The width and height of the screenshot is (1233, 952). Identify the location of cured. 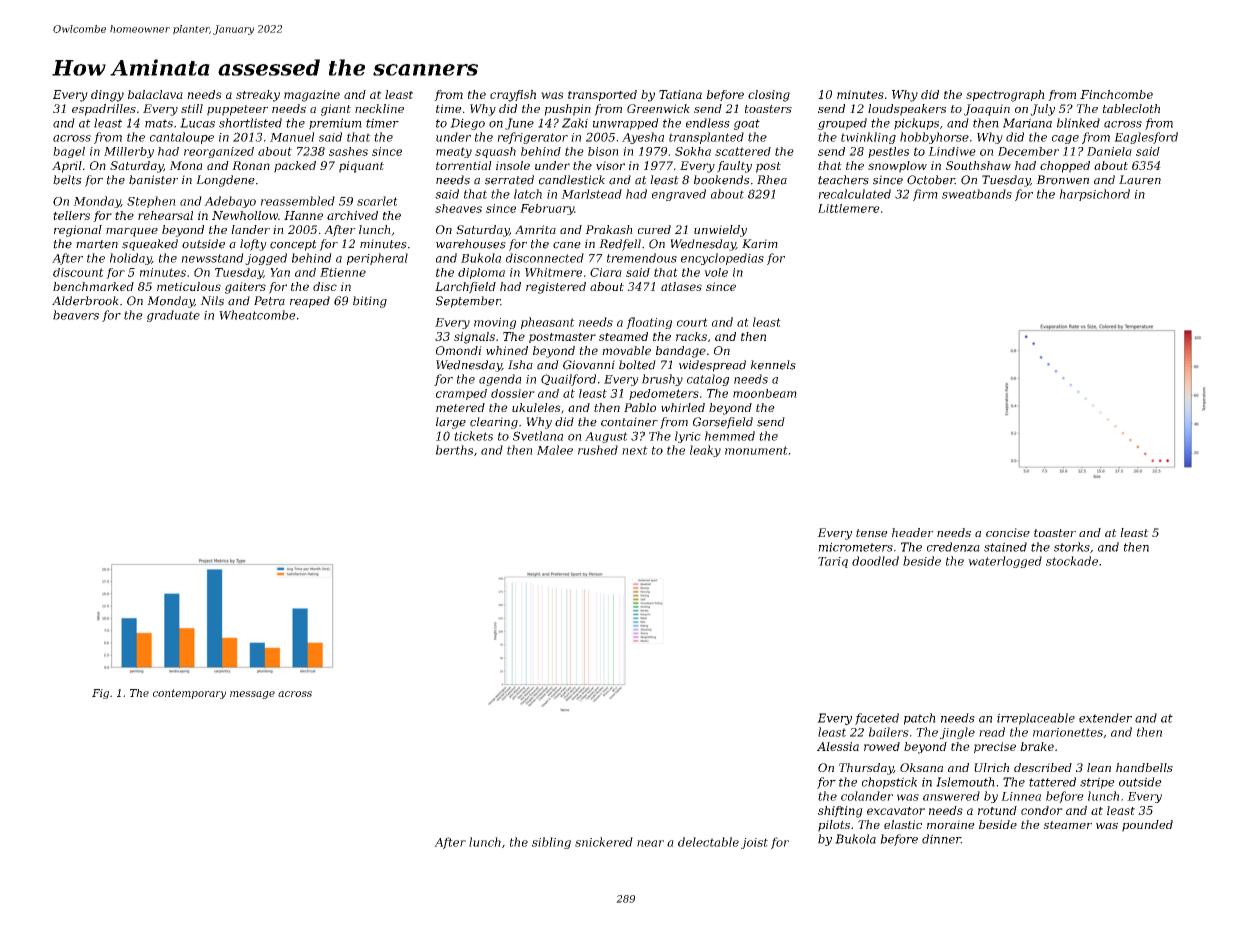
(654, 229).
